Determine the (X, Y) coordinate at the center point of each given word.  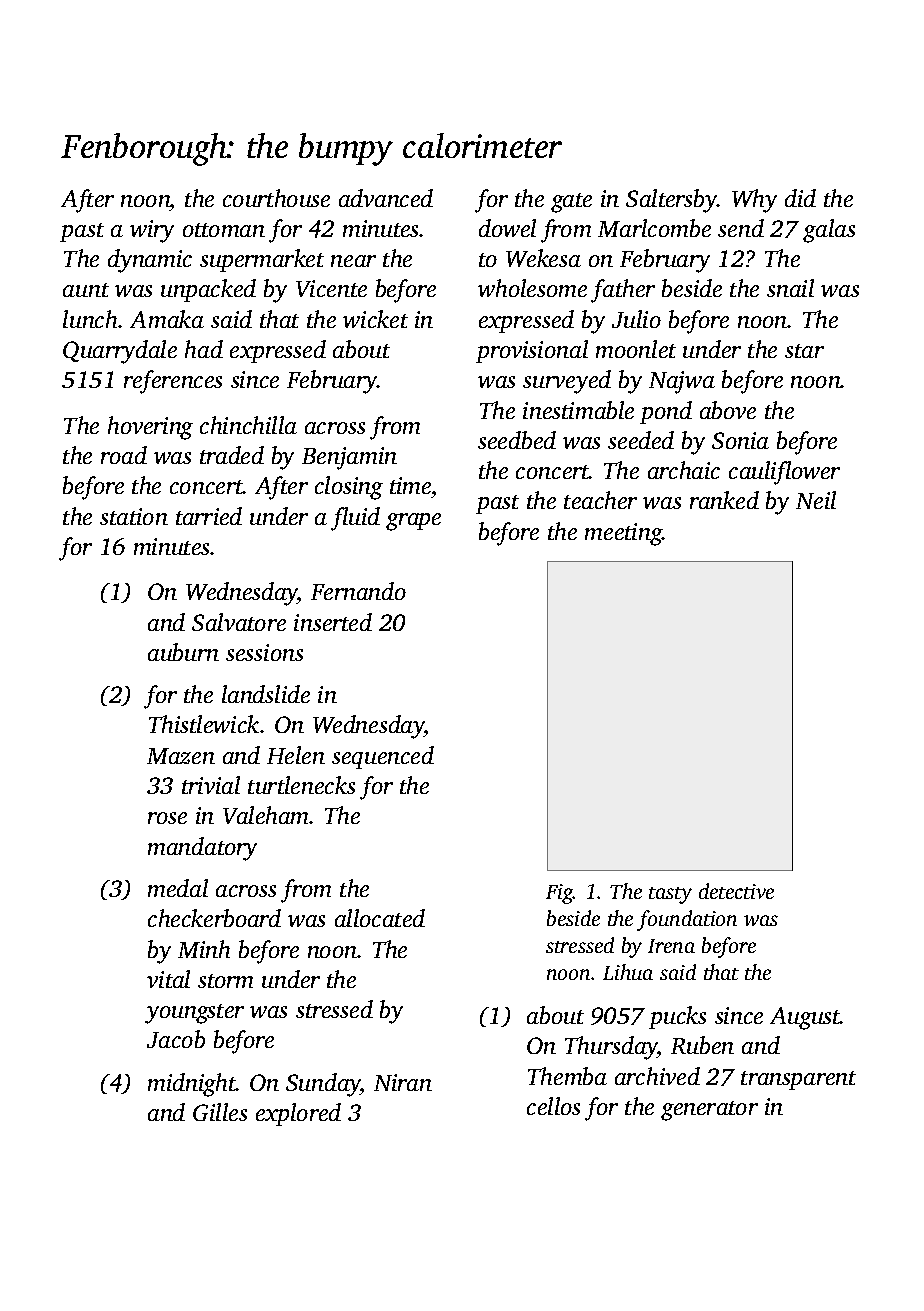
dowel (507, 228)
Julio (636, 319)
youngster (194, 1014)
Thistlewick (204, 724)
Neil (816, 500)
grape (413, 522)
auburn (183, 652)
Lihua (628, 972)
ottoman (224, 230)
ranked (724, 500)
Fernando (358, 591)
